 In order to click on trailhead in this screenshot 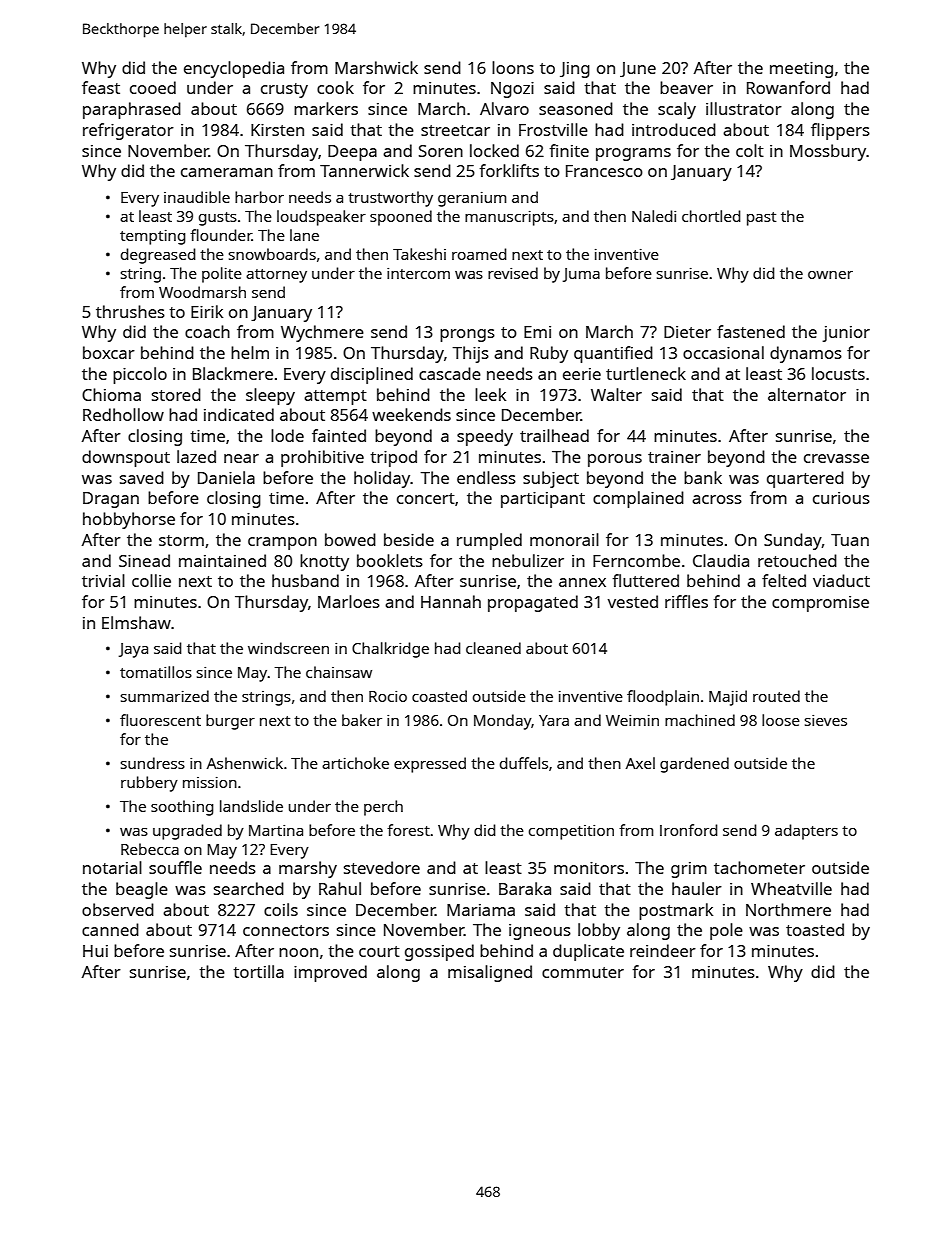, I will do `click(554, 435)`.
